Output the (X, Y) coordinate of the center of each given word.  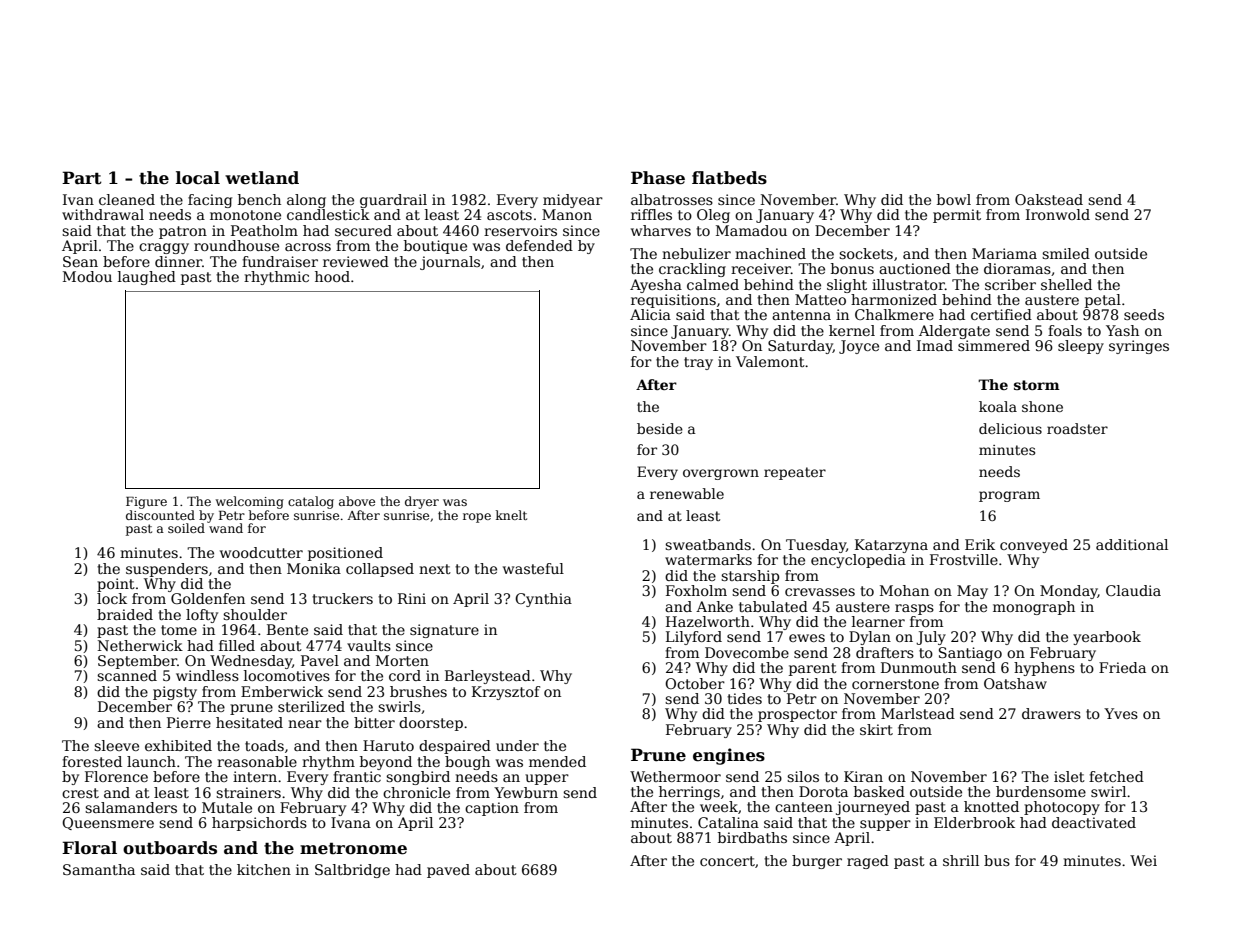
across (308, 247)
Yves (1121, 713)
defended (539, 245)
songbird (418, 778)
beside (660, 428)
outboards (170, 848)
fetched (1116, 776)
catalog (311, 502)
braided (125, 614)
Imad (935, 345)
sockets (866, 253)
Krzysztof (506, 693)
